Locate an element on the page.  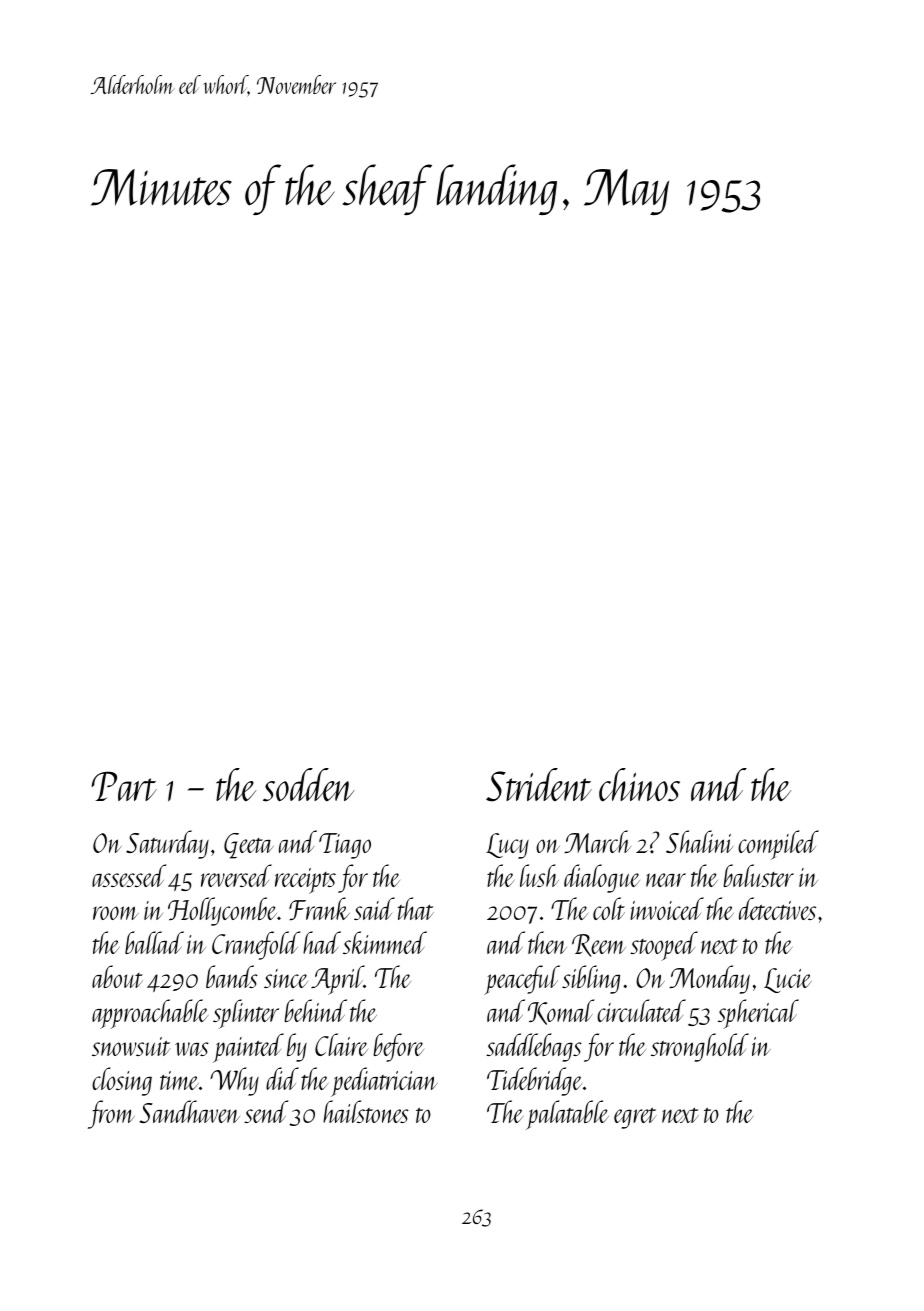
snowsuit is located at coordinates (131, 1046).
